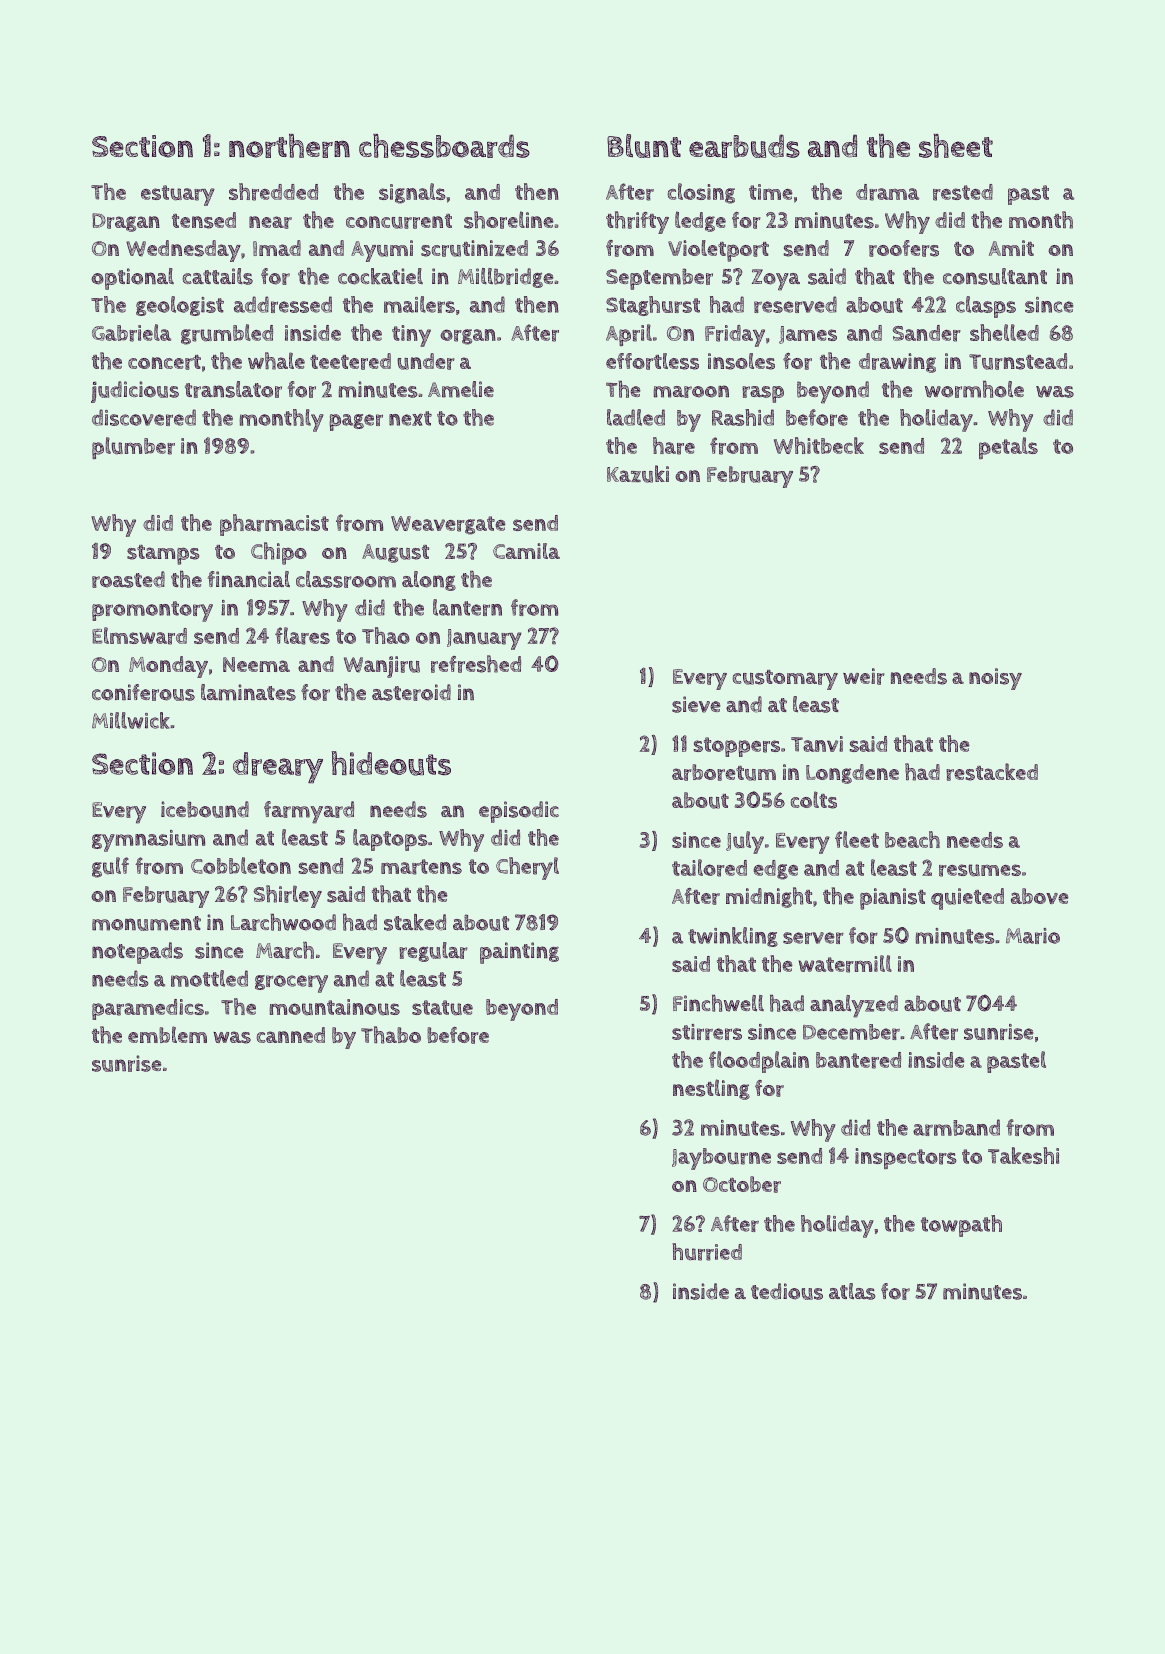 The height and width of the document is (1654, 1165). What do you see at coordinates (391, 1035) in the document?
I see `Thabo` at bounding box center [391, 1035].
